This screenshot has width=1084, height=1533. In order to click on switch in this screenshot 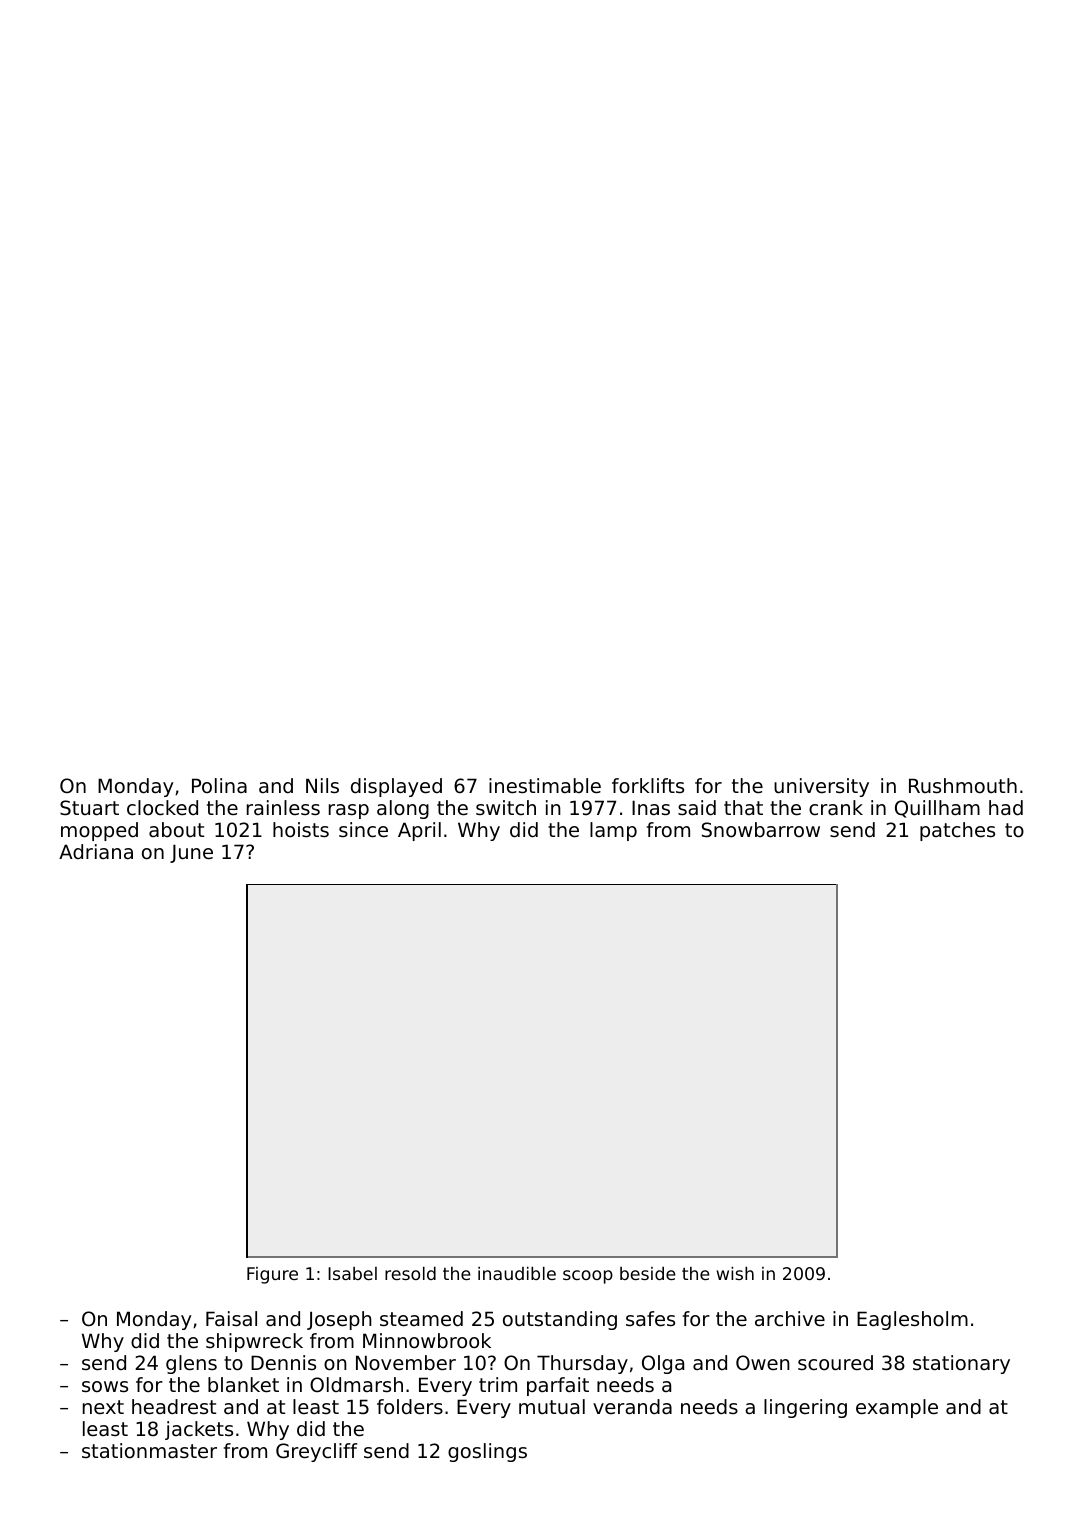, I will do `click(506, 808)`.
